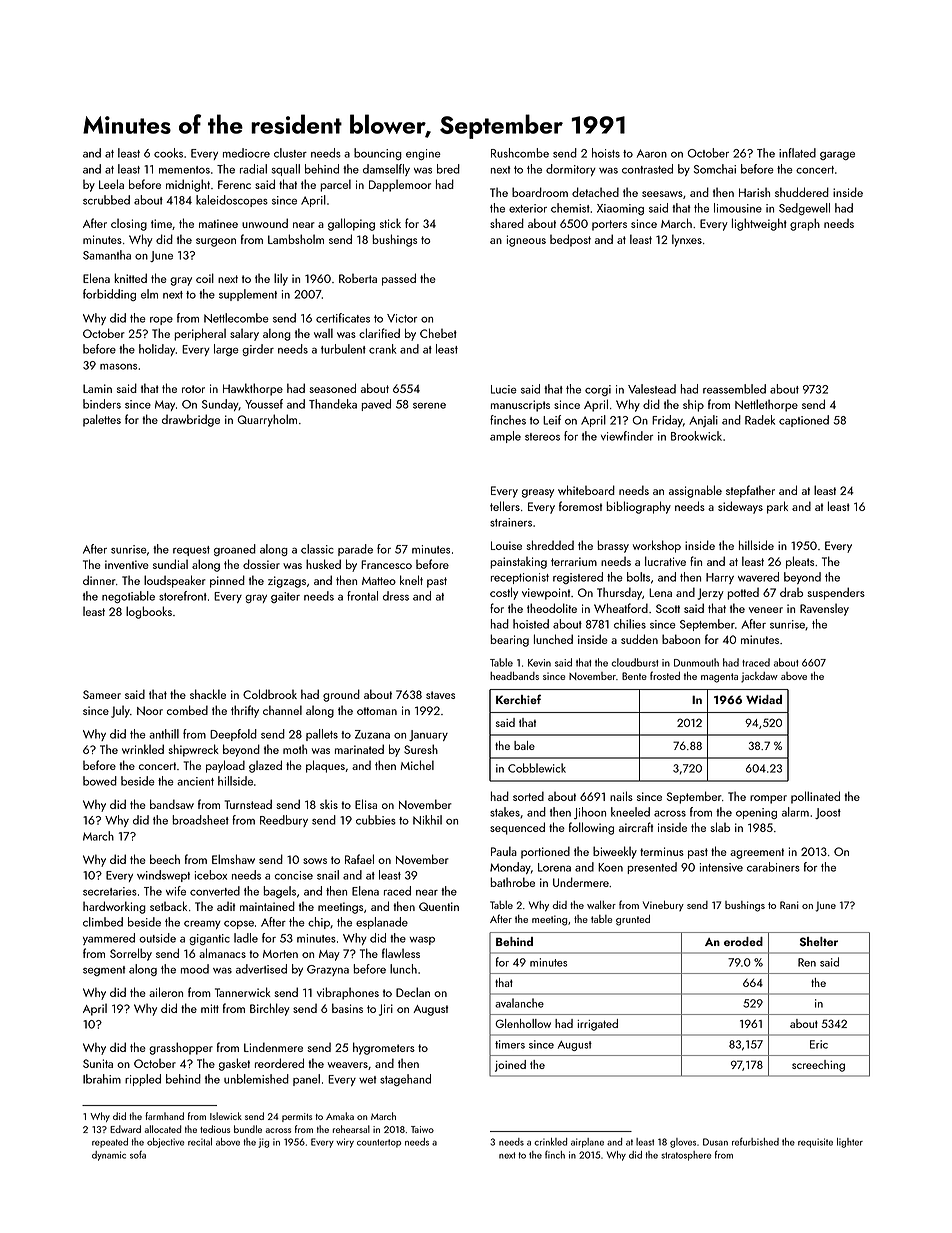 Image resolution: width=952 pixels, height=1233 pixels. Describe the element at coordinates (341, 695) in the page. I see `ground` at that location.
